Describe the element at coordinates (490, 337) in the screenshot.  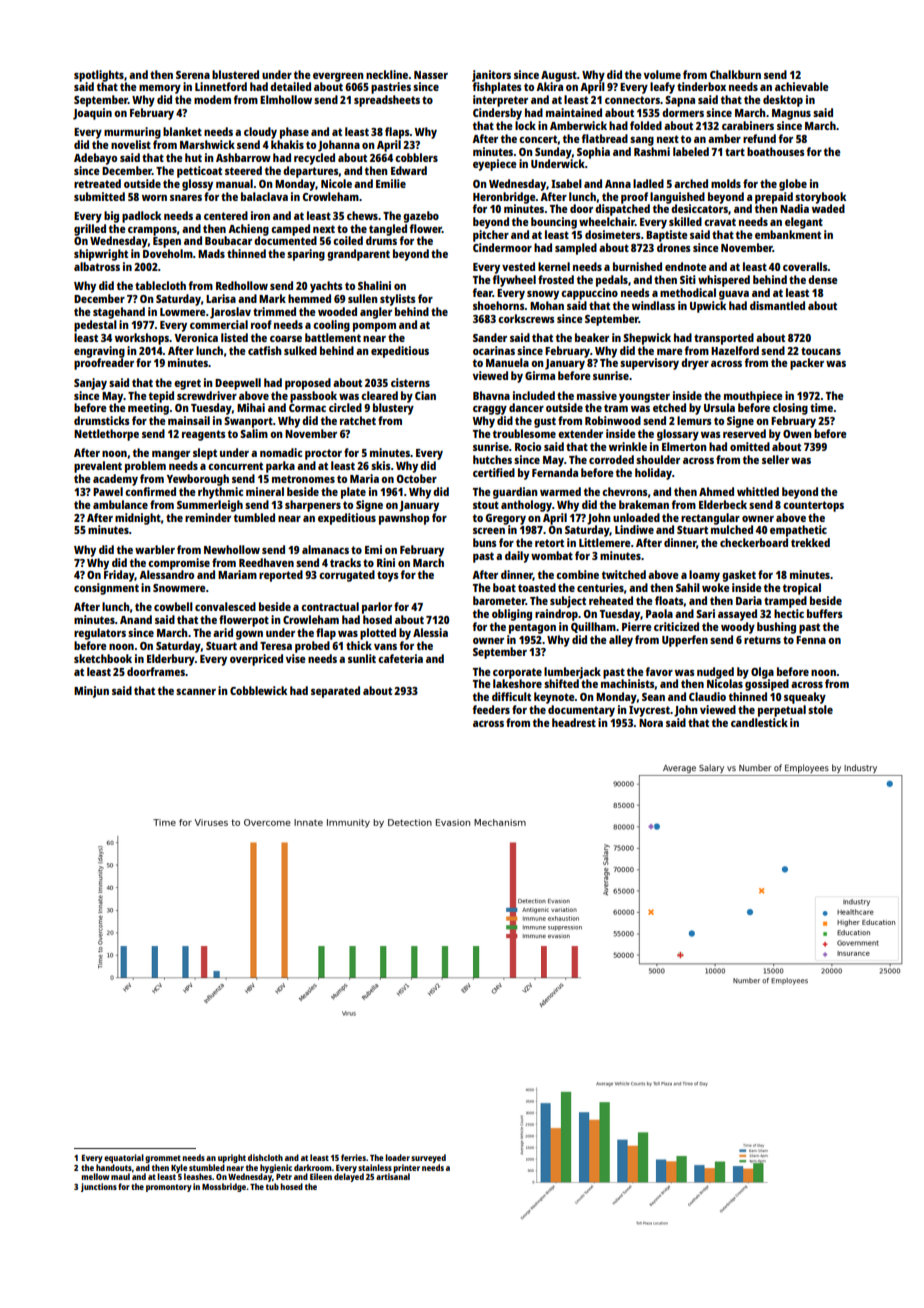
I see `Sander` at that location.
